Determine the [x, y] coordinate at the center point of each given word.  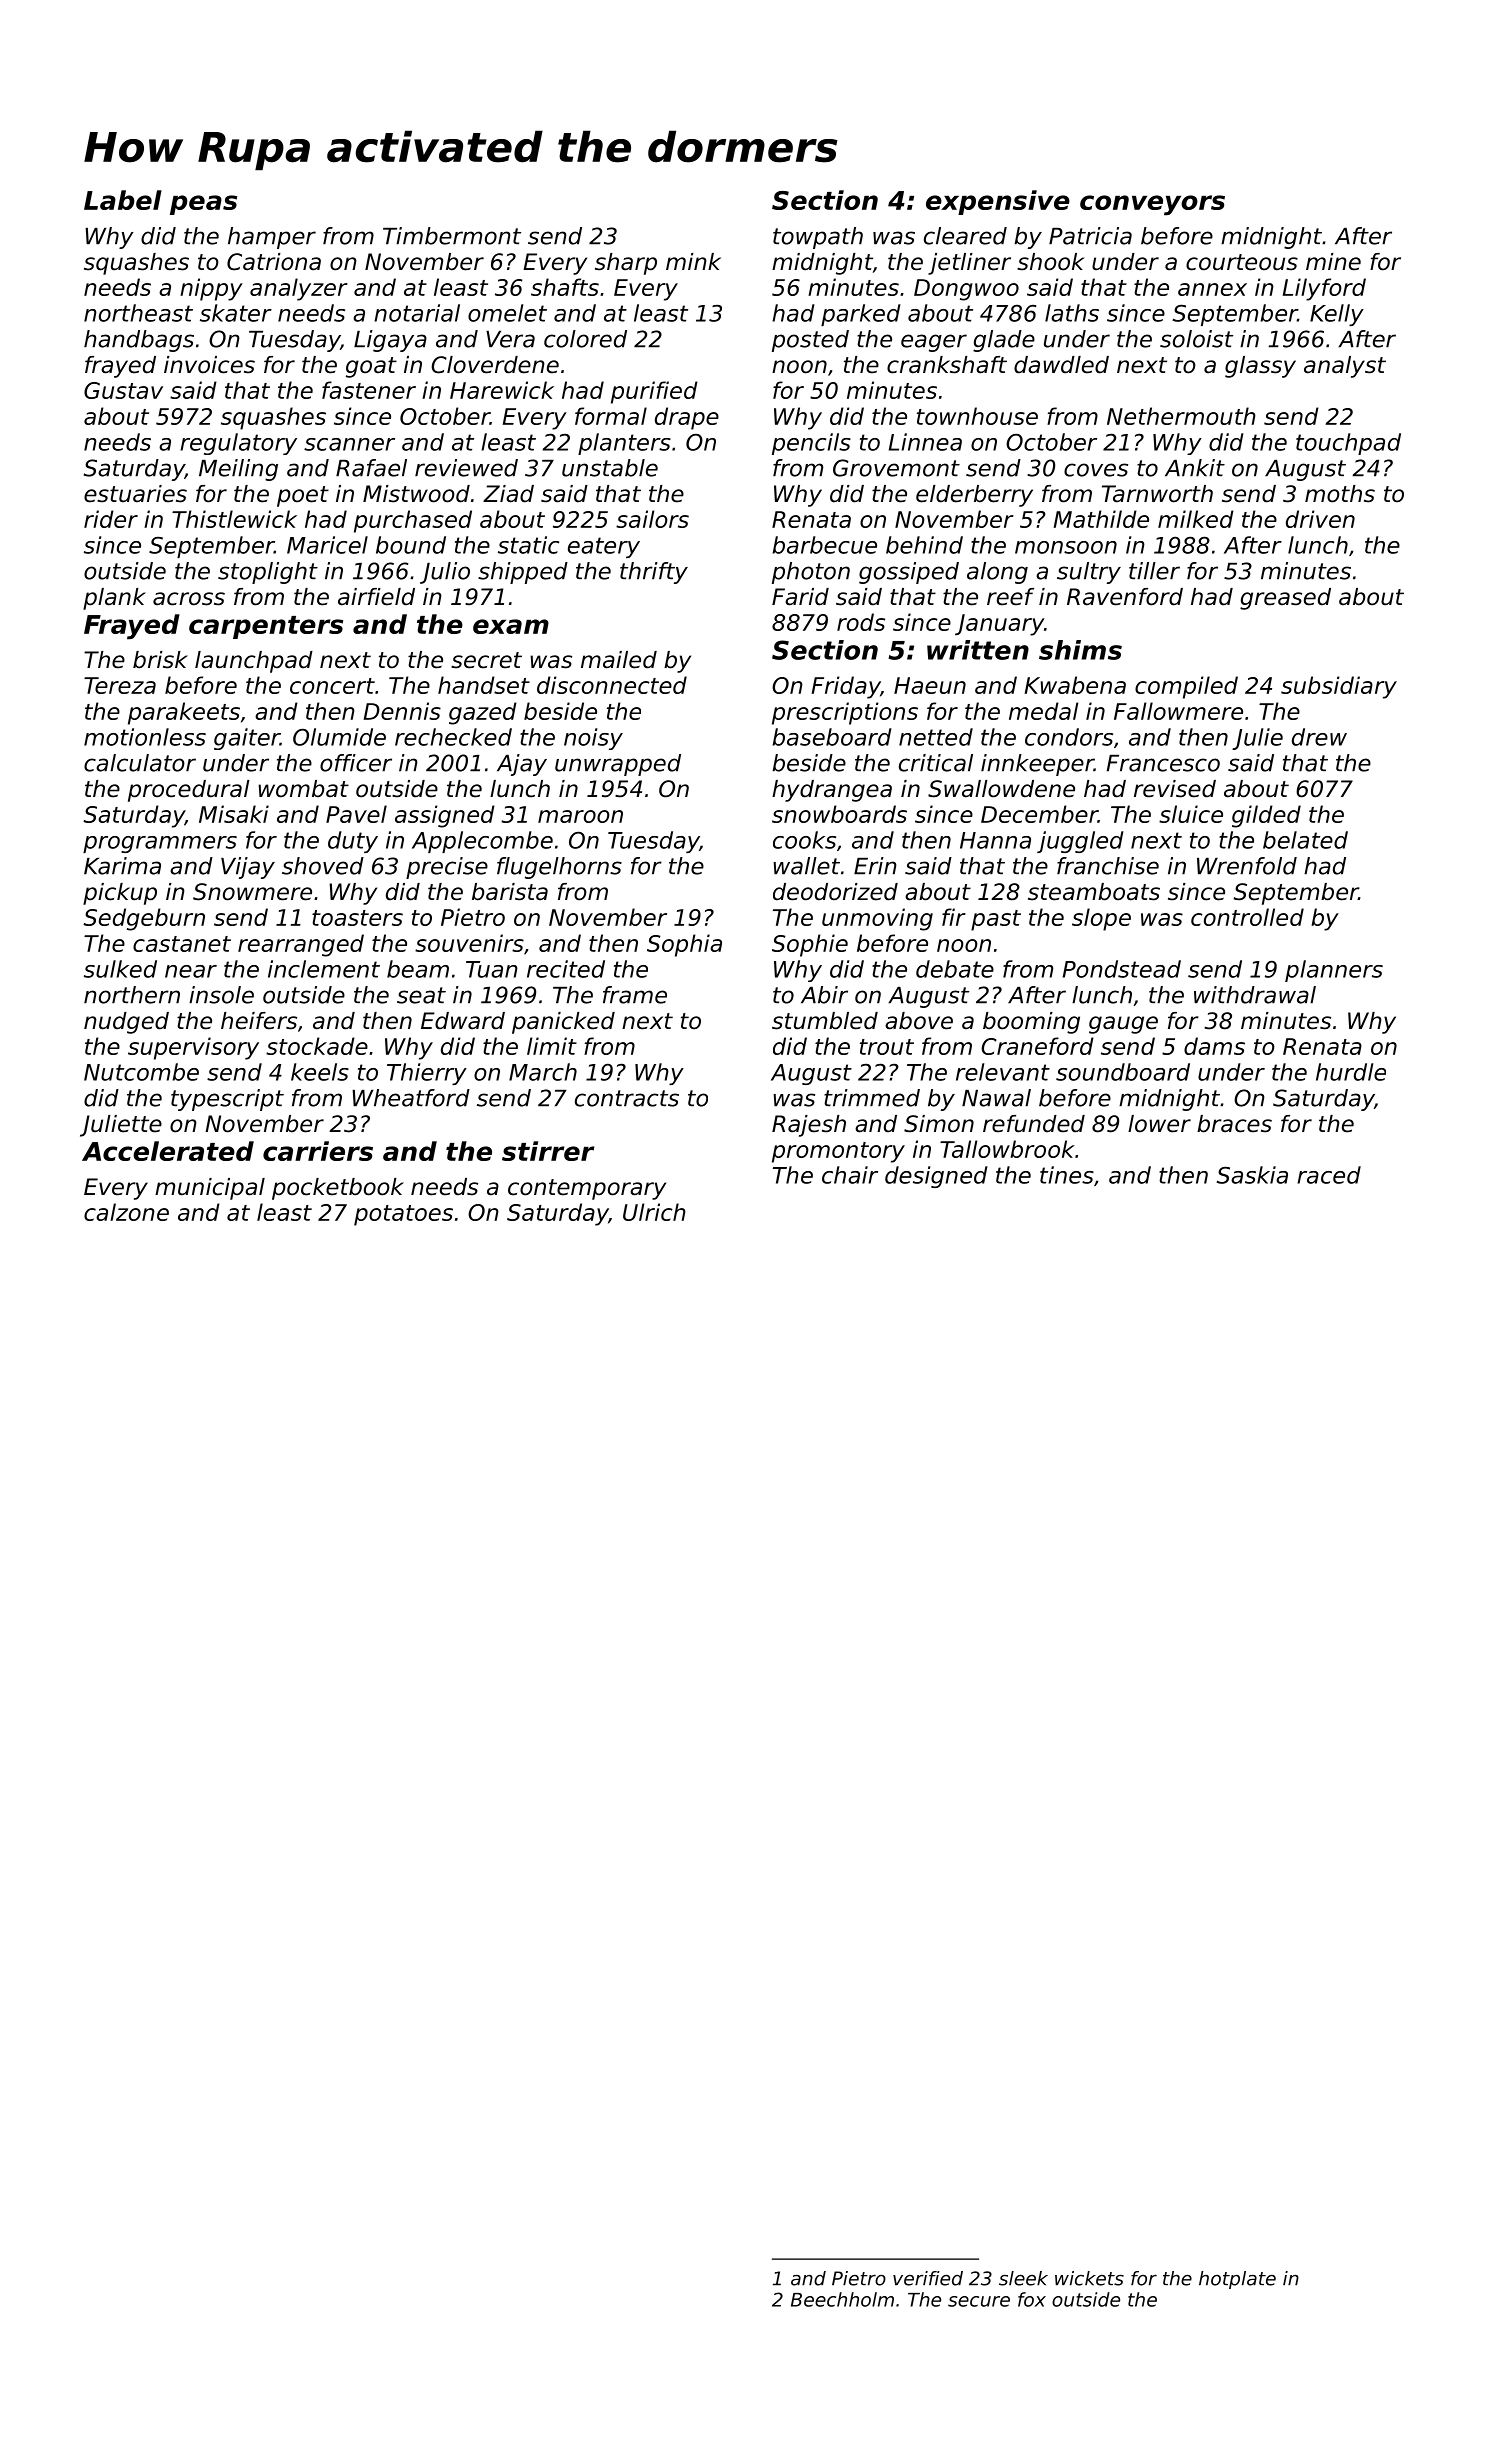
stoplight [268, 573]
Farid [800, 597]
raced [1329, 1175]
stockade [317, 1046]
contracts [627, 1098]
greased [1285, 599]
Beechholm [842, 2299]
